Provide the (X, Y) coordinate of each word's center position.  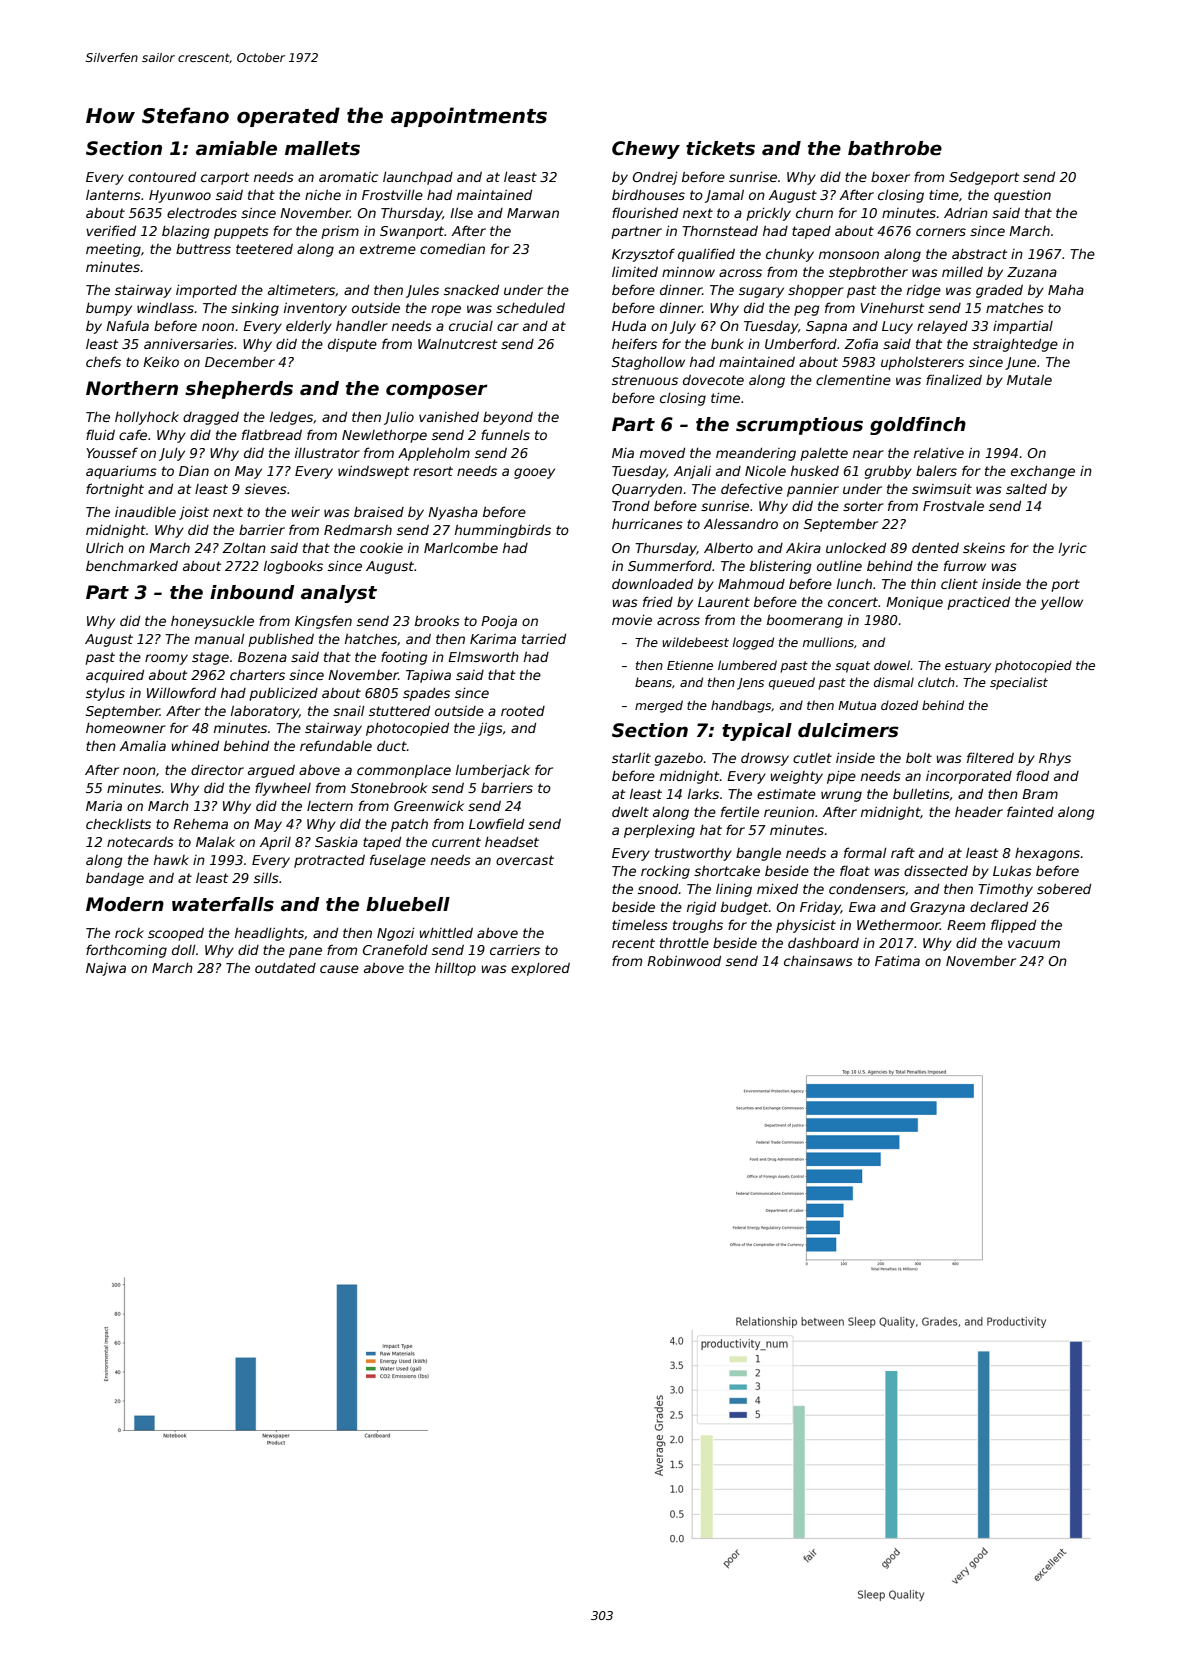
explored (540, 969)
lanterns (113, 195)
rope (446, 310)
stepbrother (868, 273)
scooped (176, 934)
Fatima (897, 961)
